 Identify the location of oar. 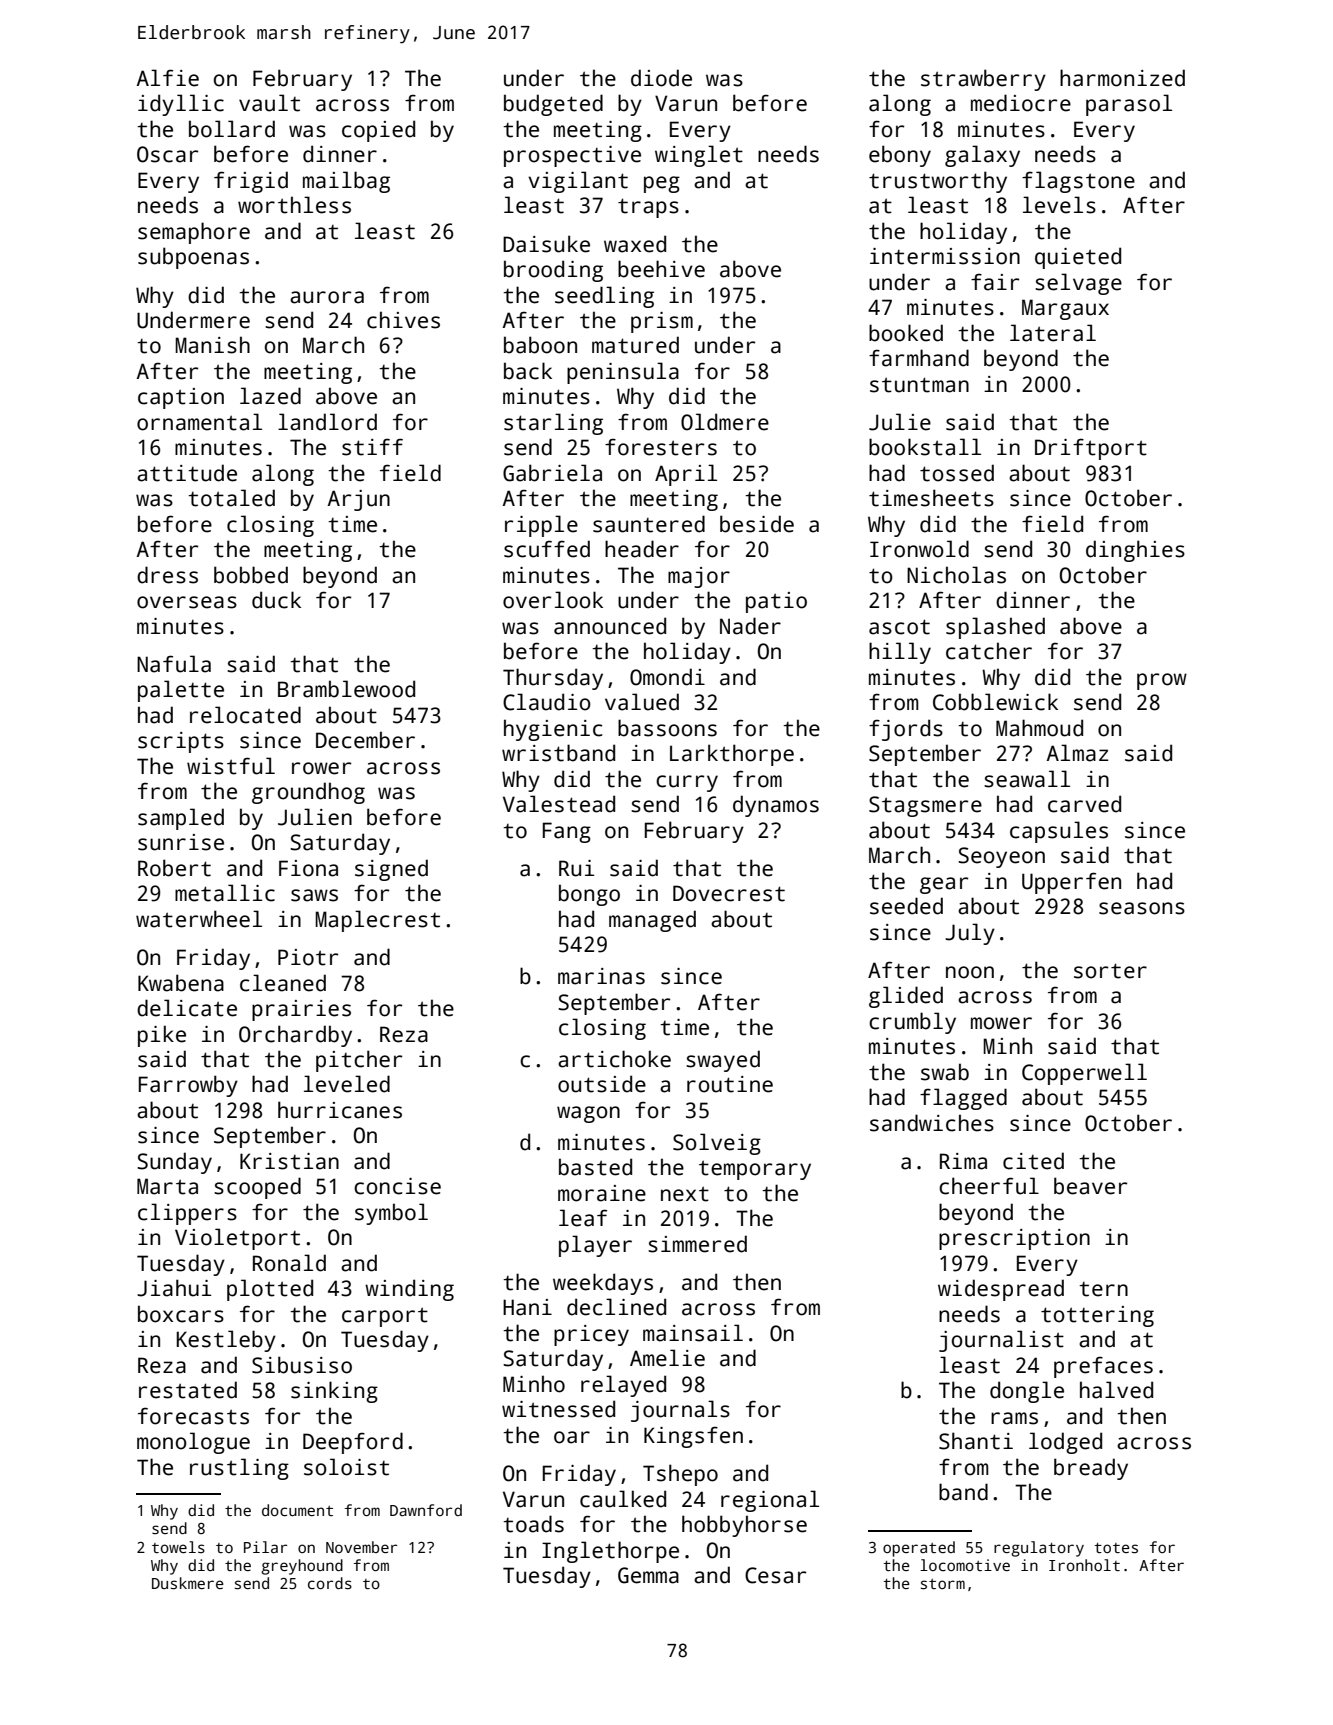
(572, 1437).
